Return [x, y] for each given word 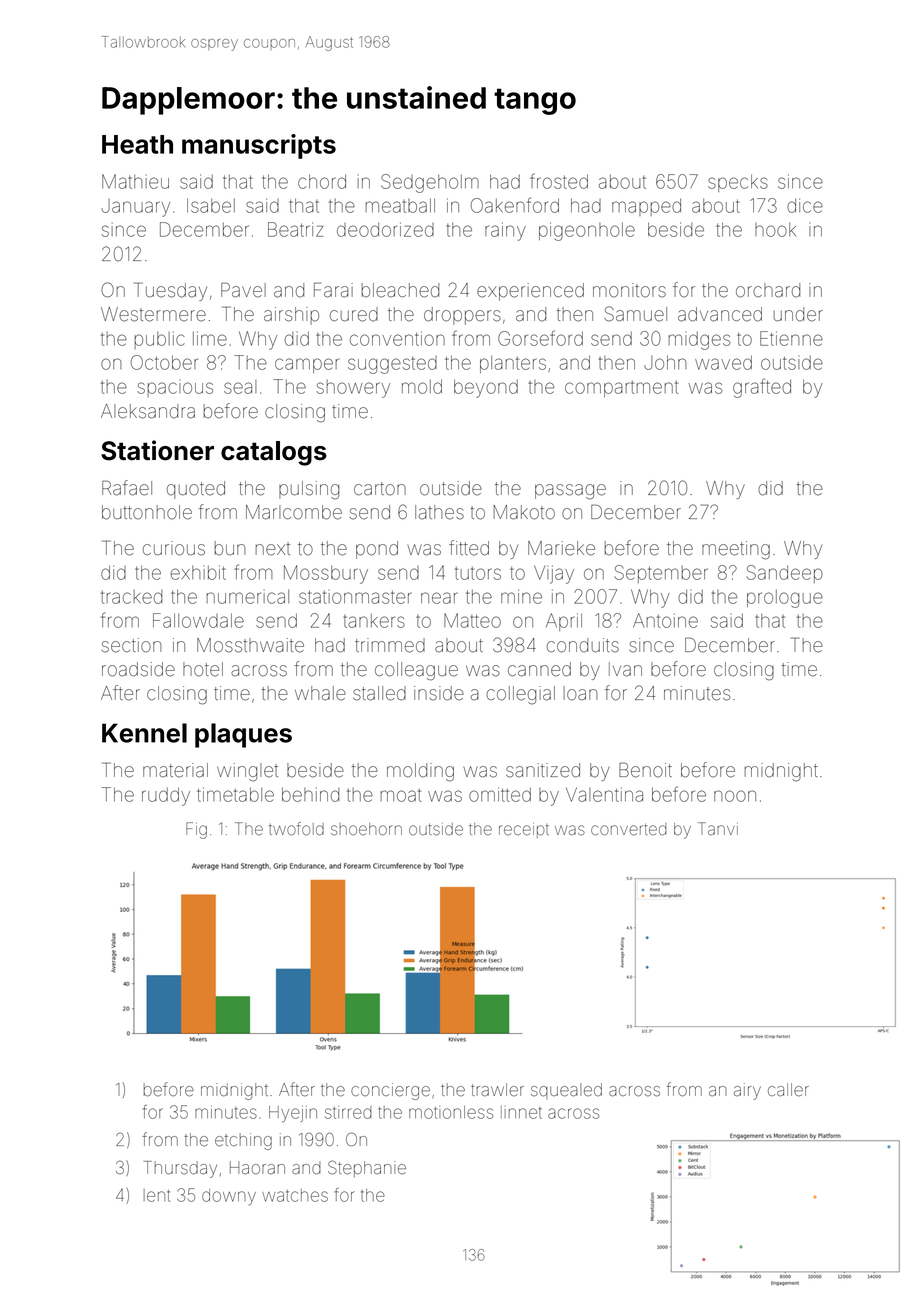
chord [322, 181]
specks [738, 183]
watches [295, 1195]
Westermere [153, 314]
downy [229, 1197]
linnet [521, 1112]
